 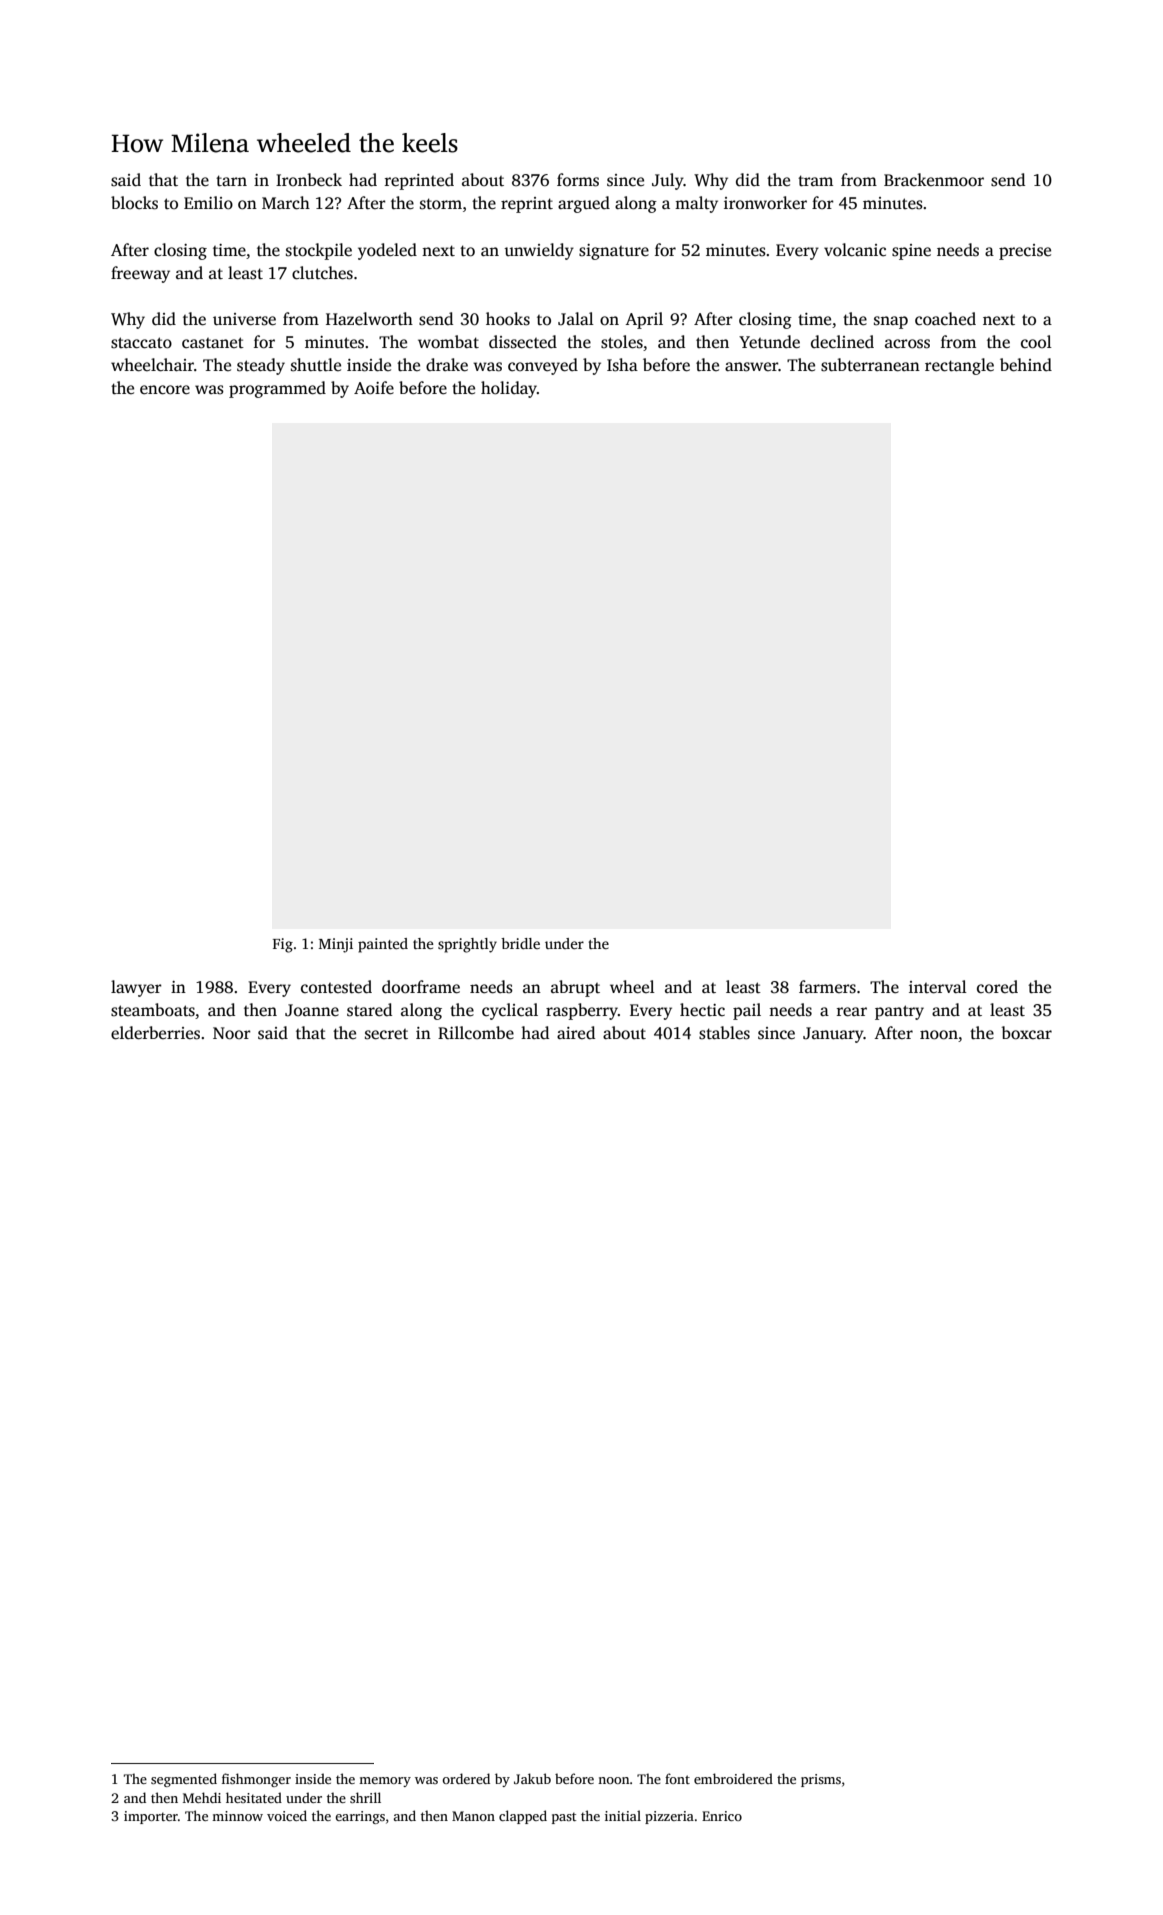 What do you see at coordinates (724, 1033) in the screenshot?
I see `stables` at bounding box center [724, 1033].
